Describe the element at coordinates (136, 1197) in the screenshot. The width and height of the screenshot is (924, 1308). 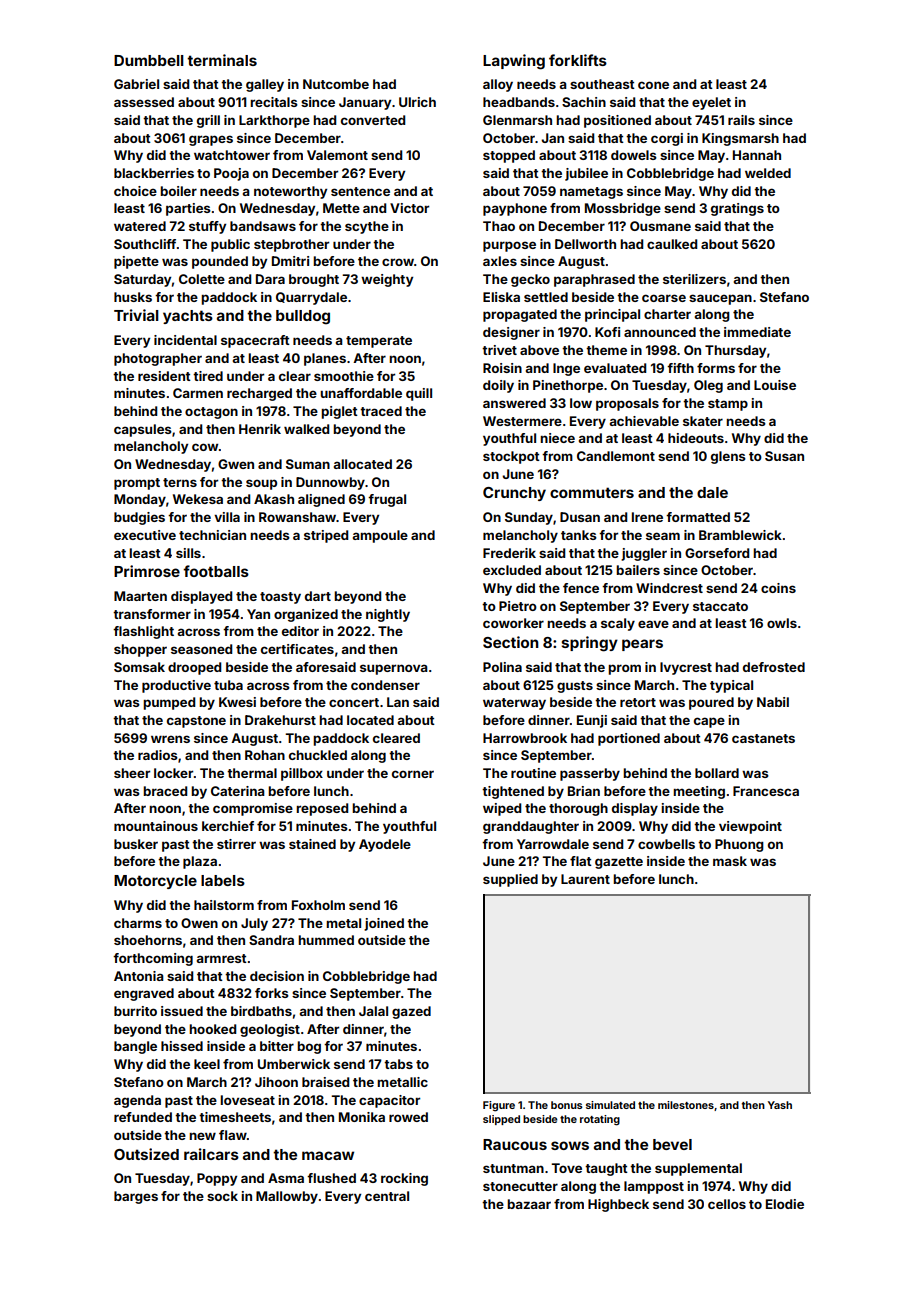
I see `barges` at that location.
